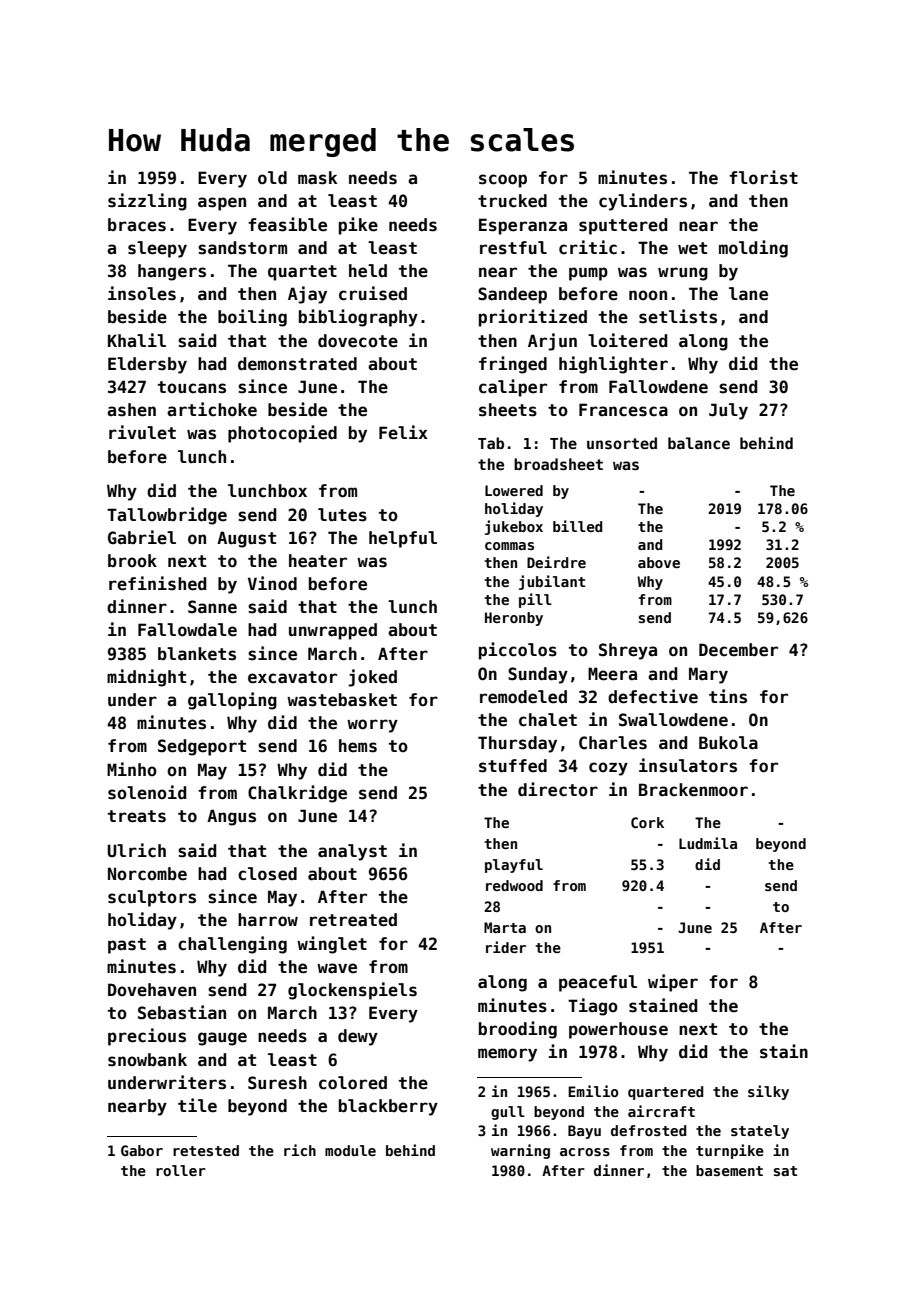  Describe the element at coordinates (785, 1171) in the screenshot. I see `sat` at that location.
